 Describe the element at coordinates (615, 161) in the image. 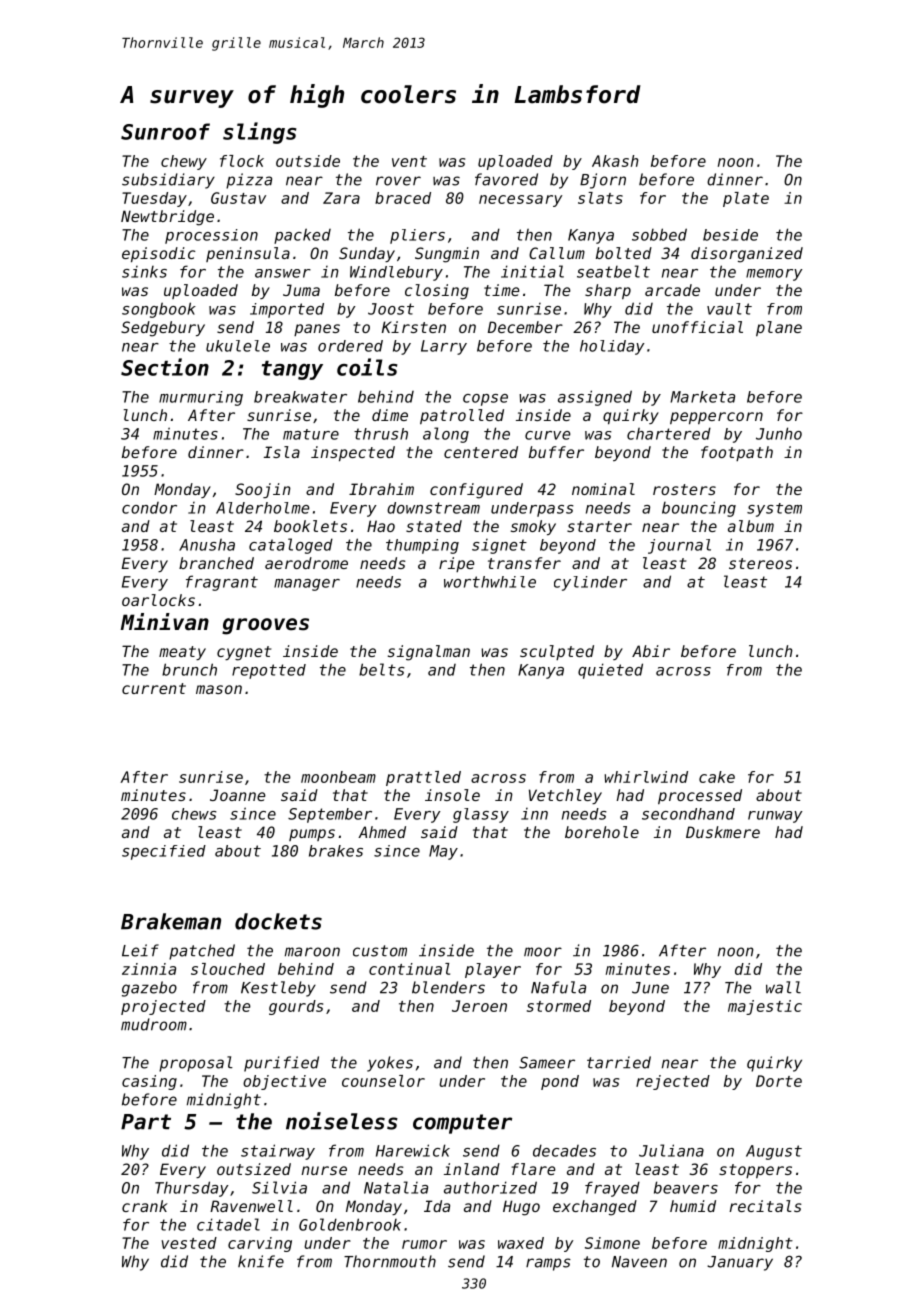

I see `Akash` at that location.
